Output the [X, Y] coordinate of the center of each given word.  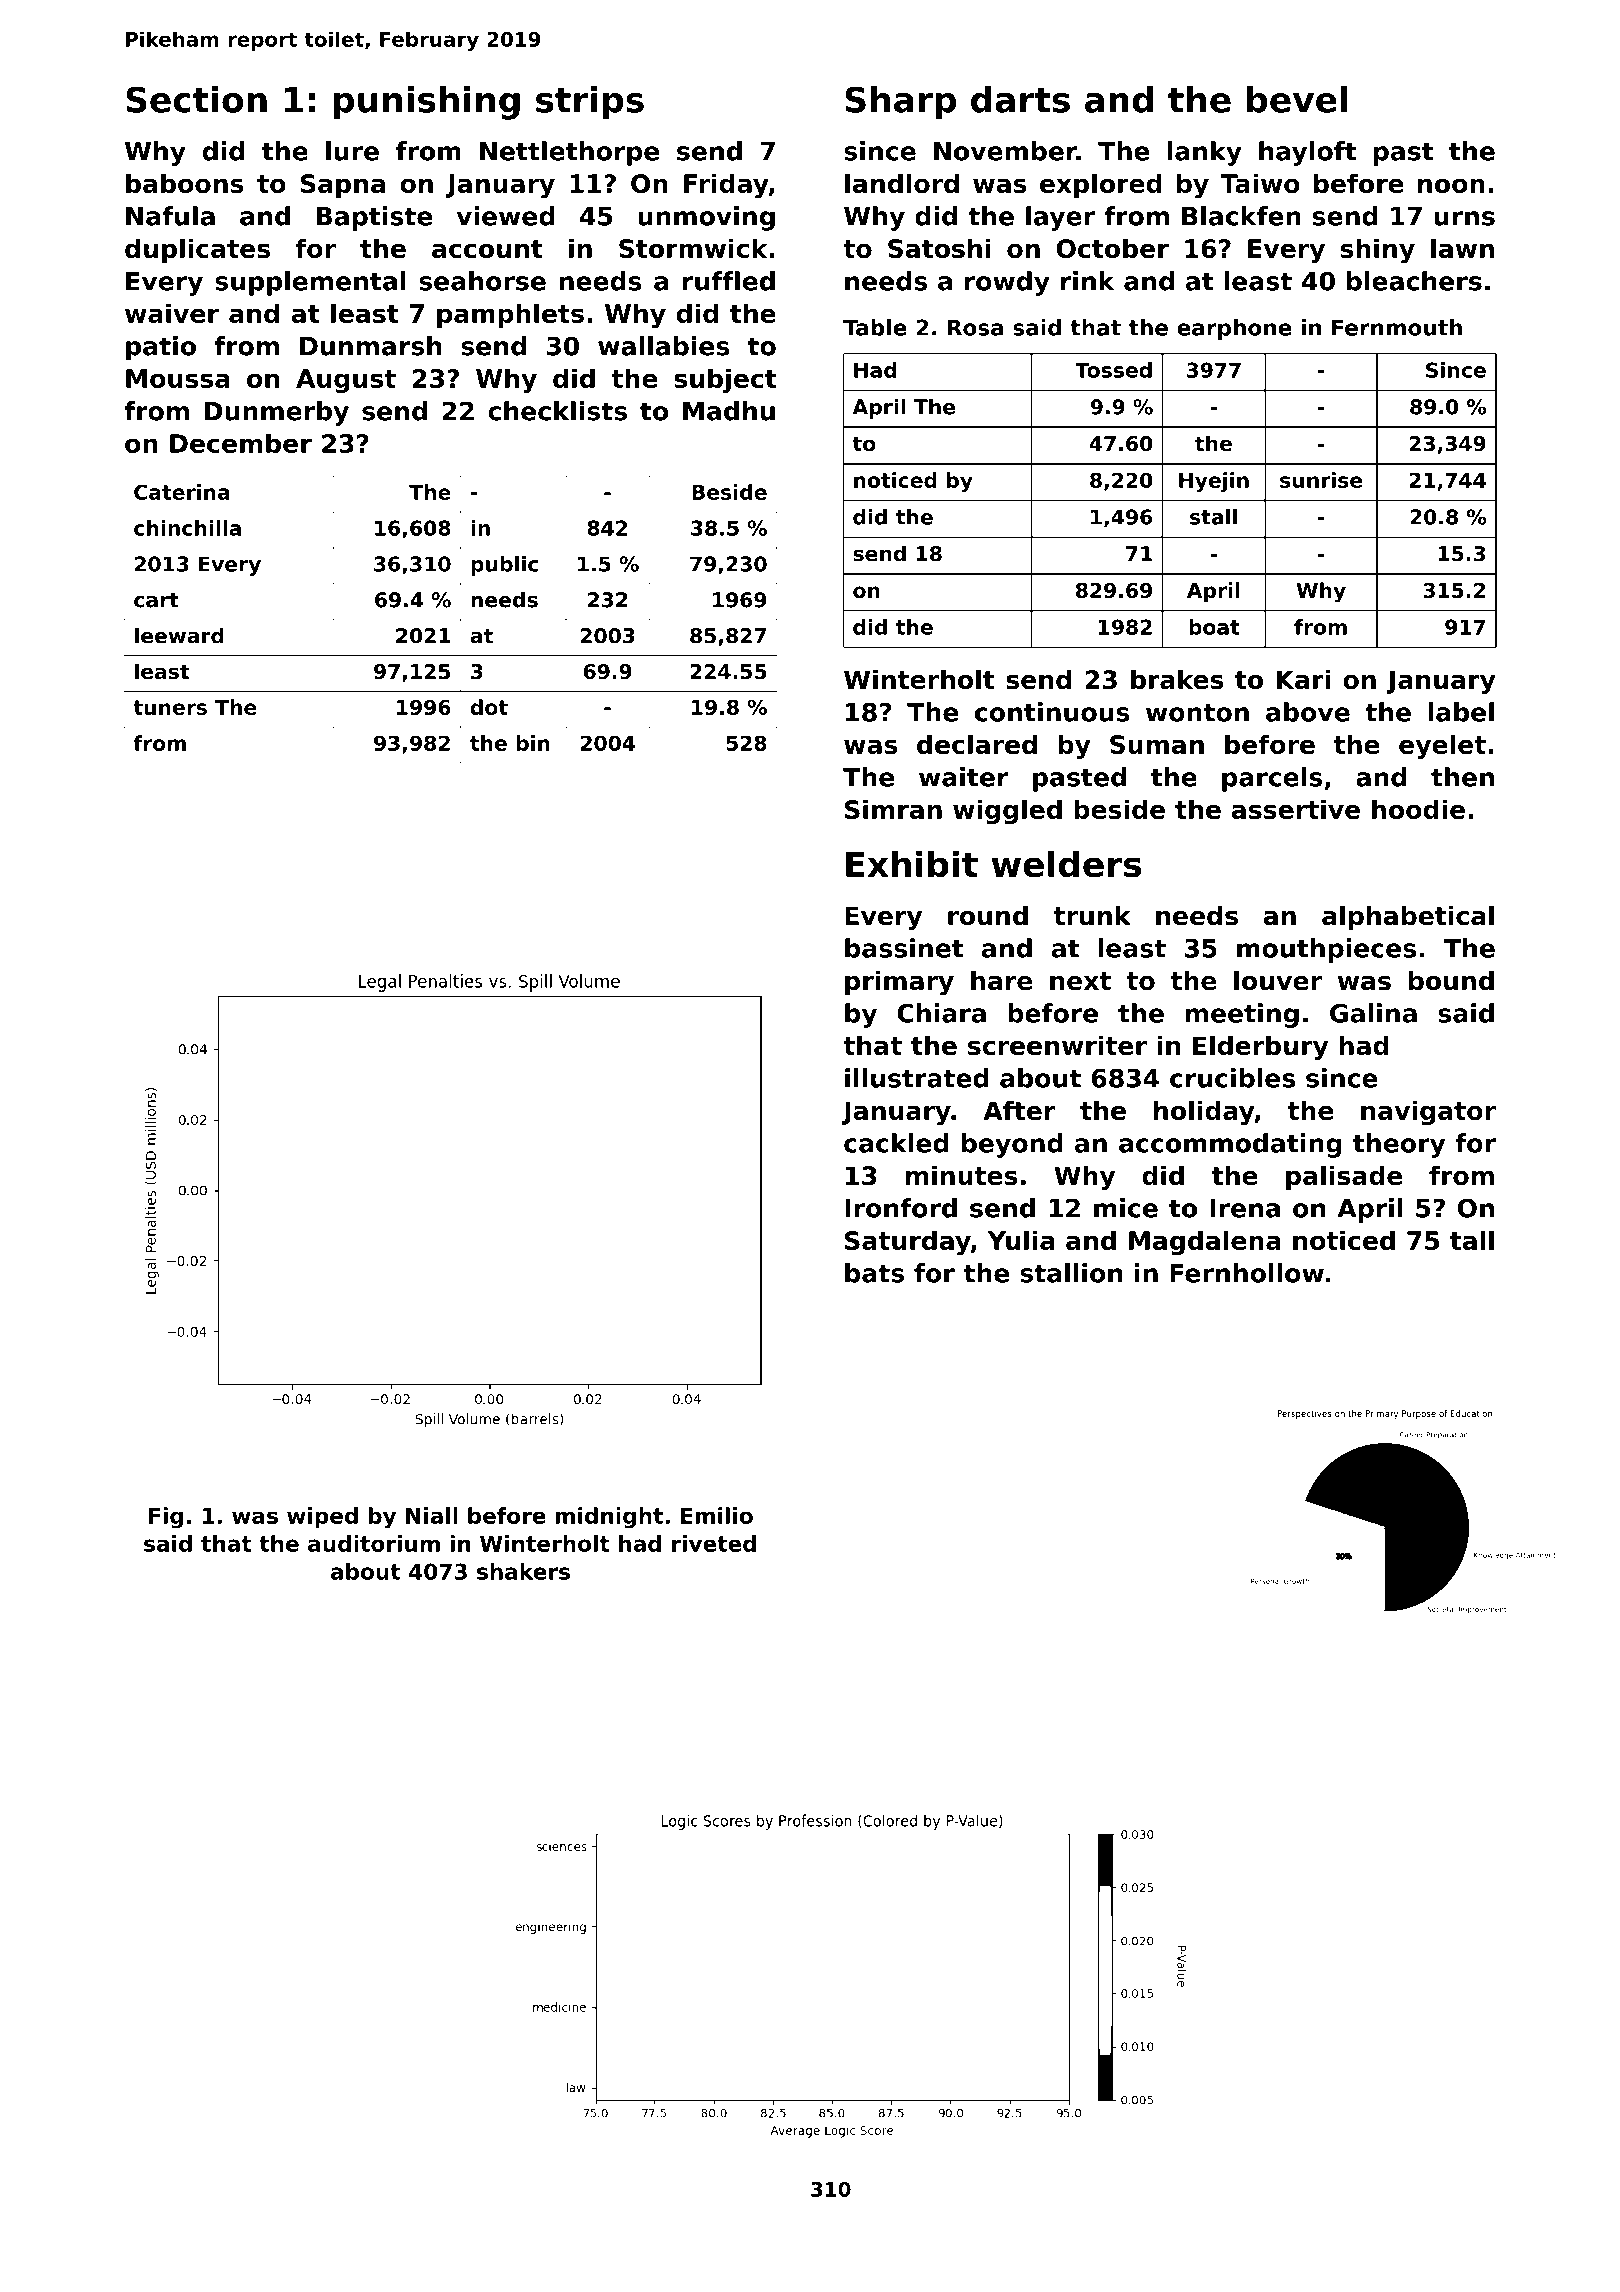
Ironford [901, 1208]
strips [590, 103]
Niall [432, 1515]
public [504, 566]
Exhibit [912, 864]
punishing [427, 103]
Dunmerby [277, 413]
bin [533, 743]
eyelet [1442, 746]
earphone [1234, 329]
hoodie [1418, 809]
